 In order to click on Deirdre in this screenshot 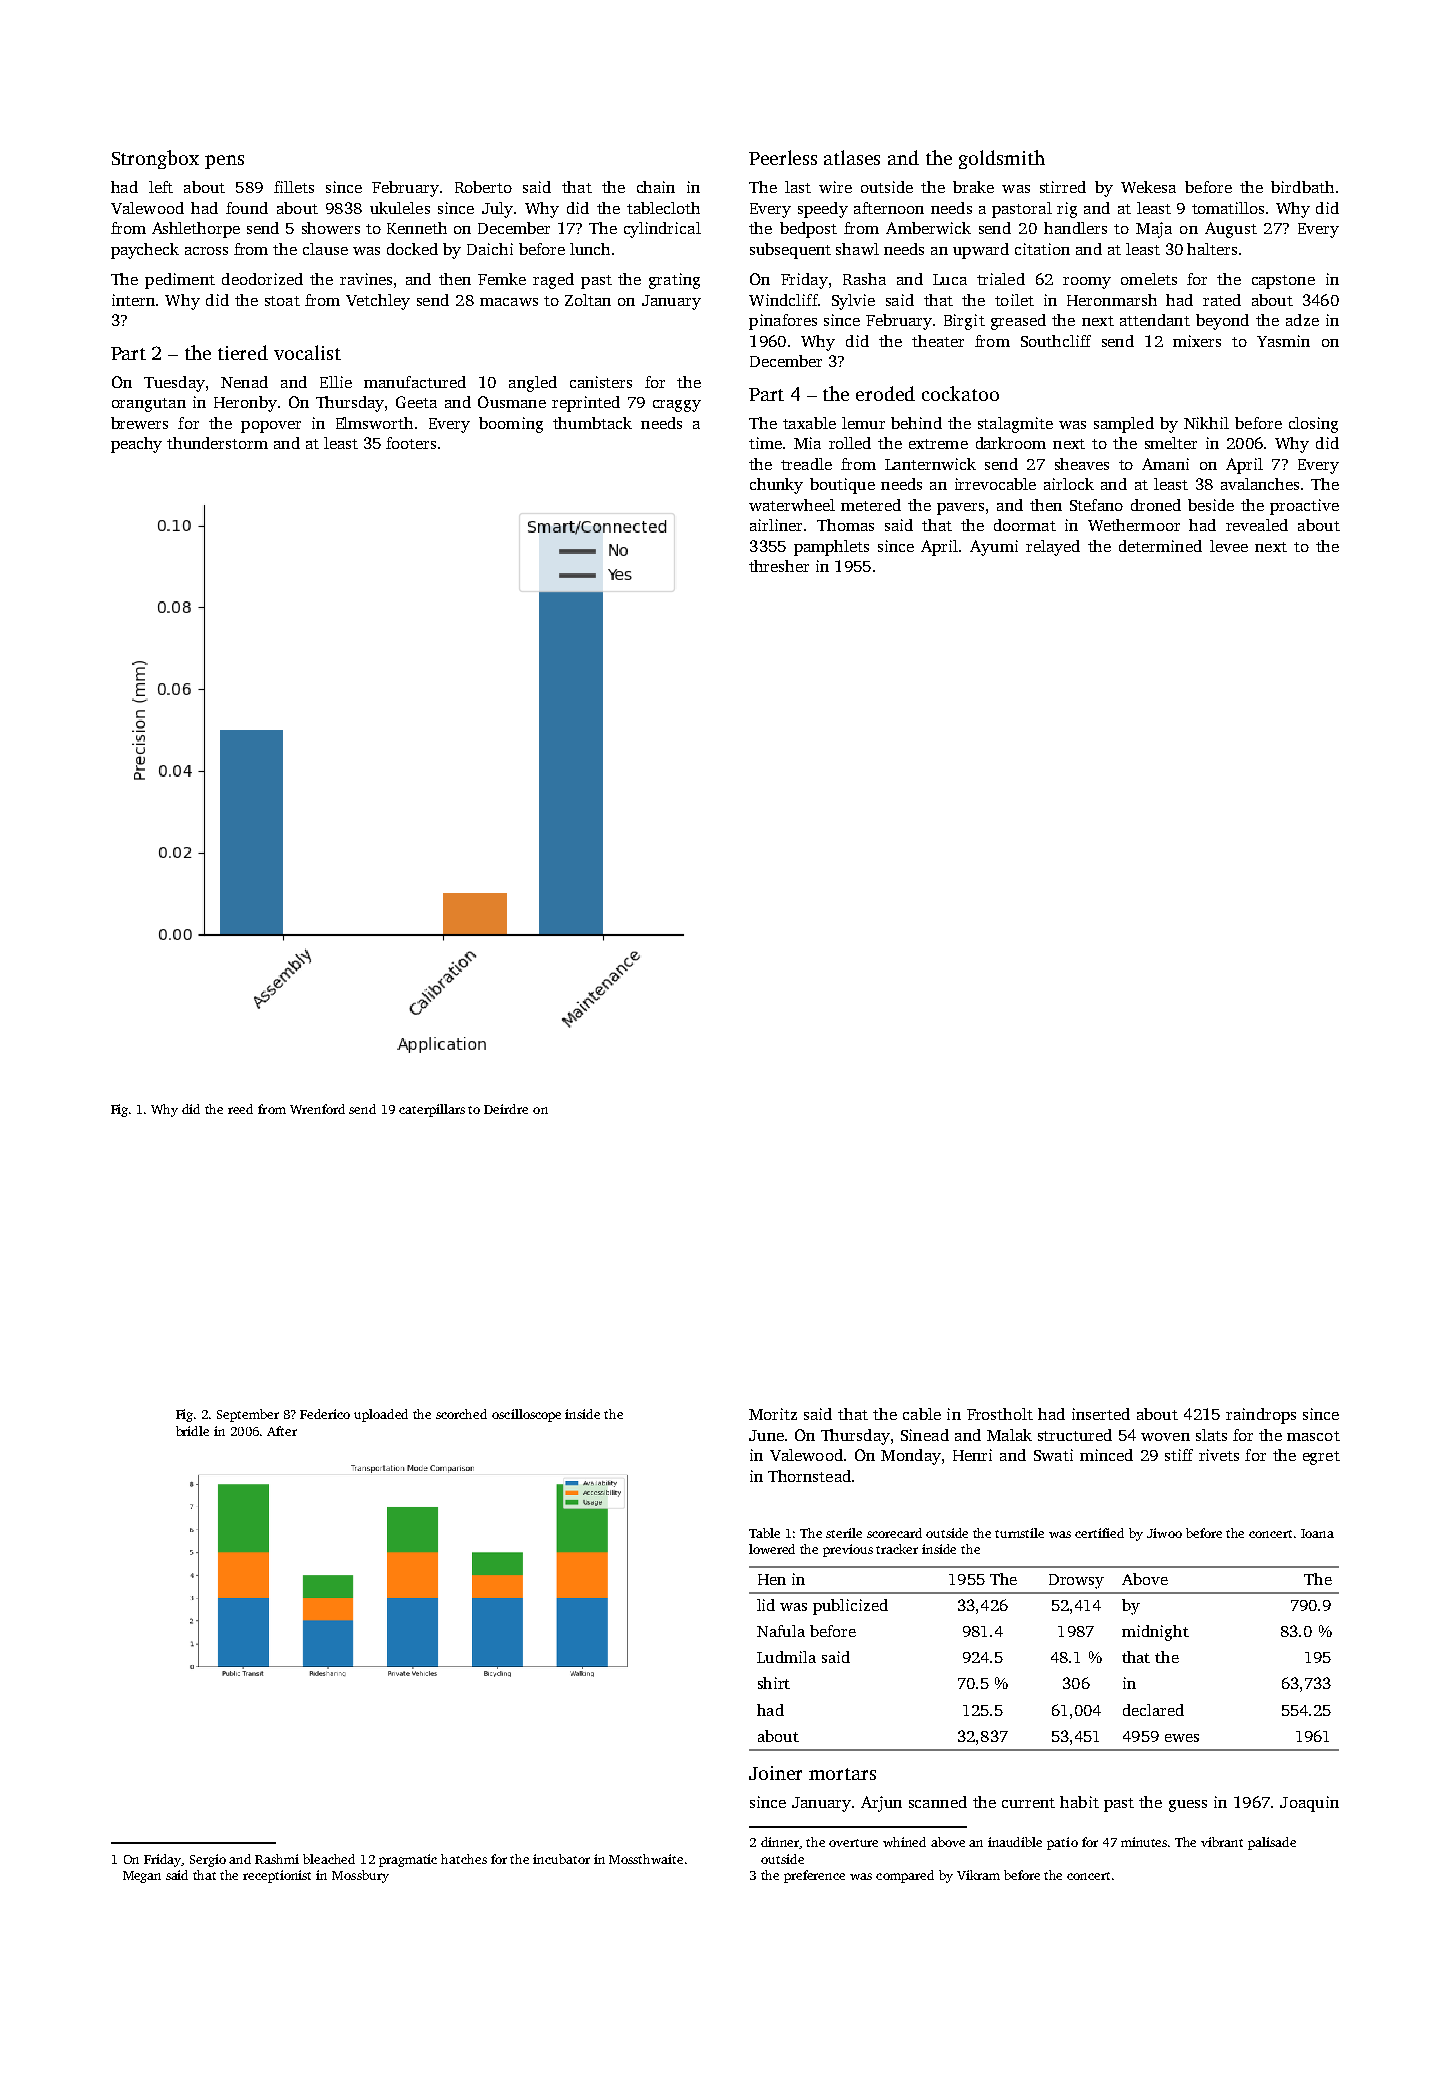, I will do `click(506, 1109)`.
